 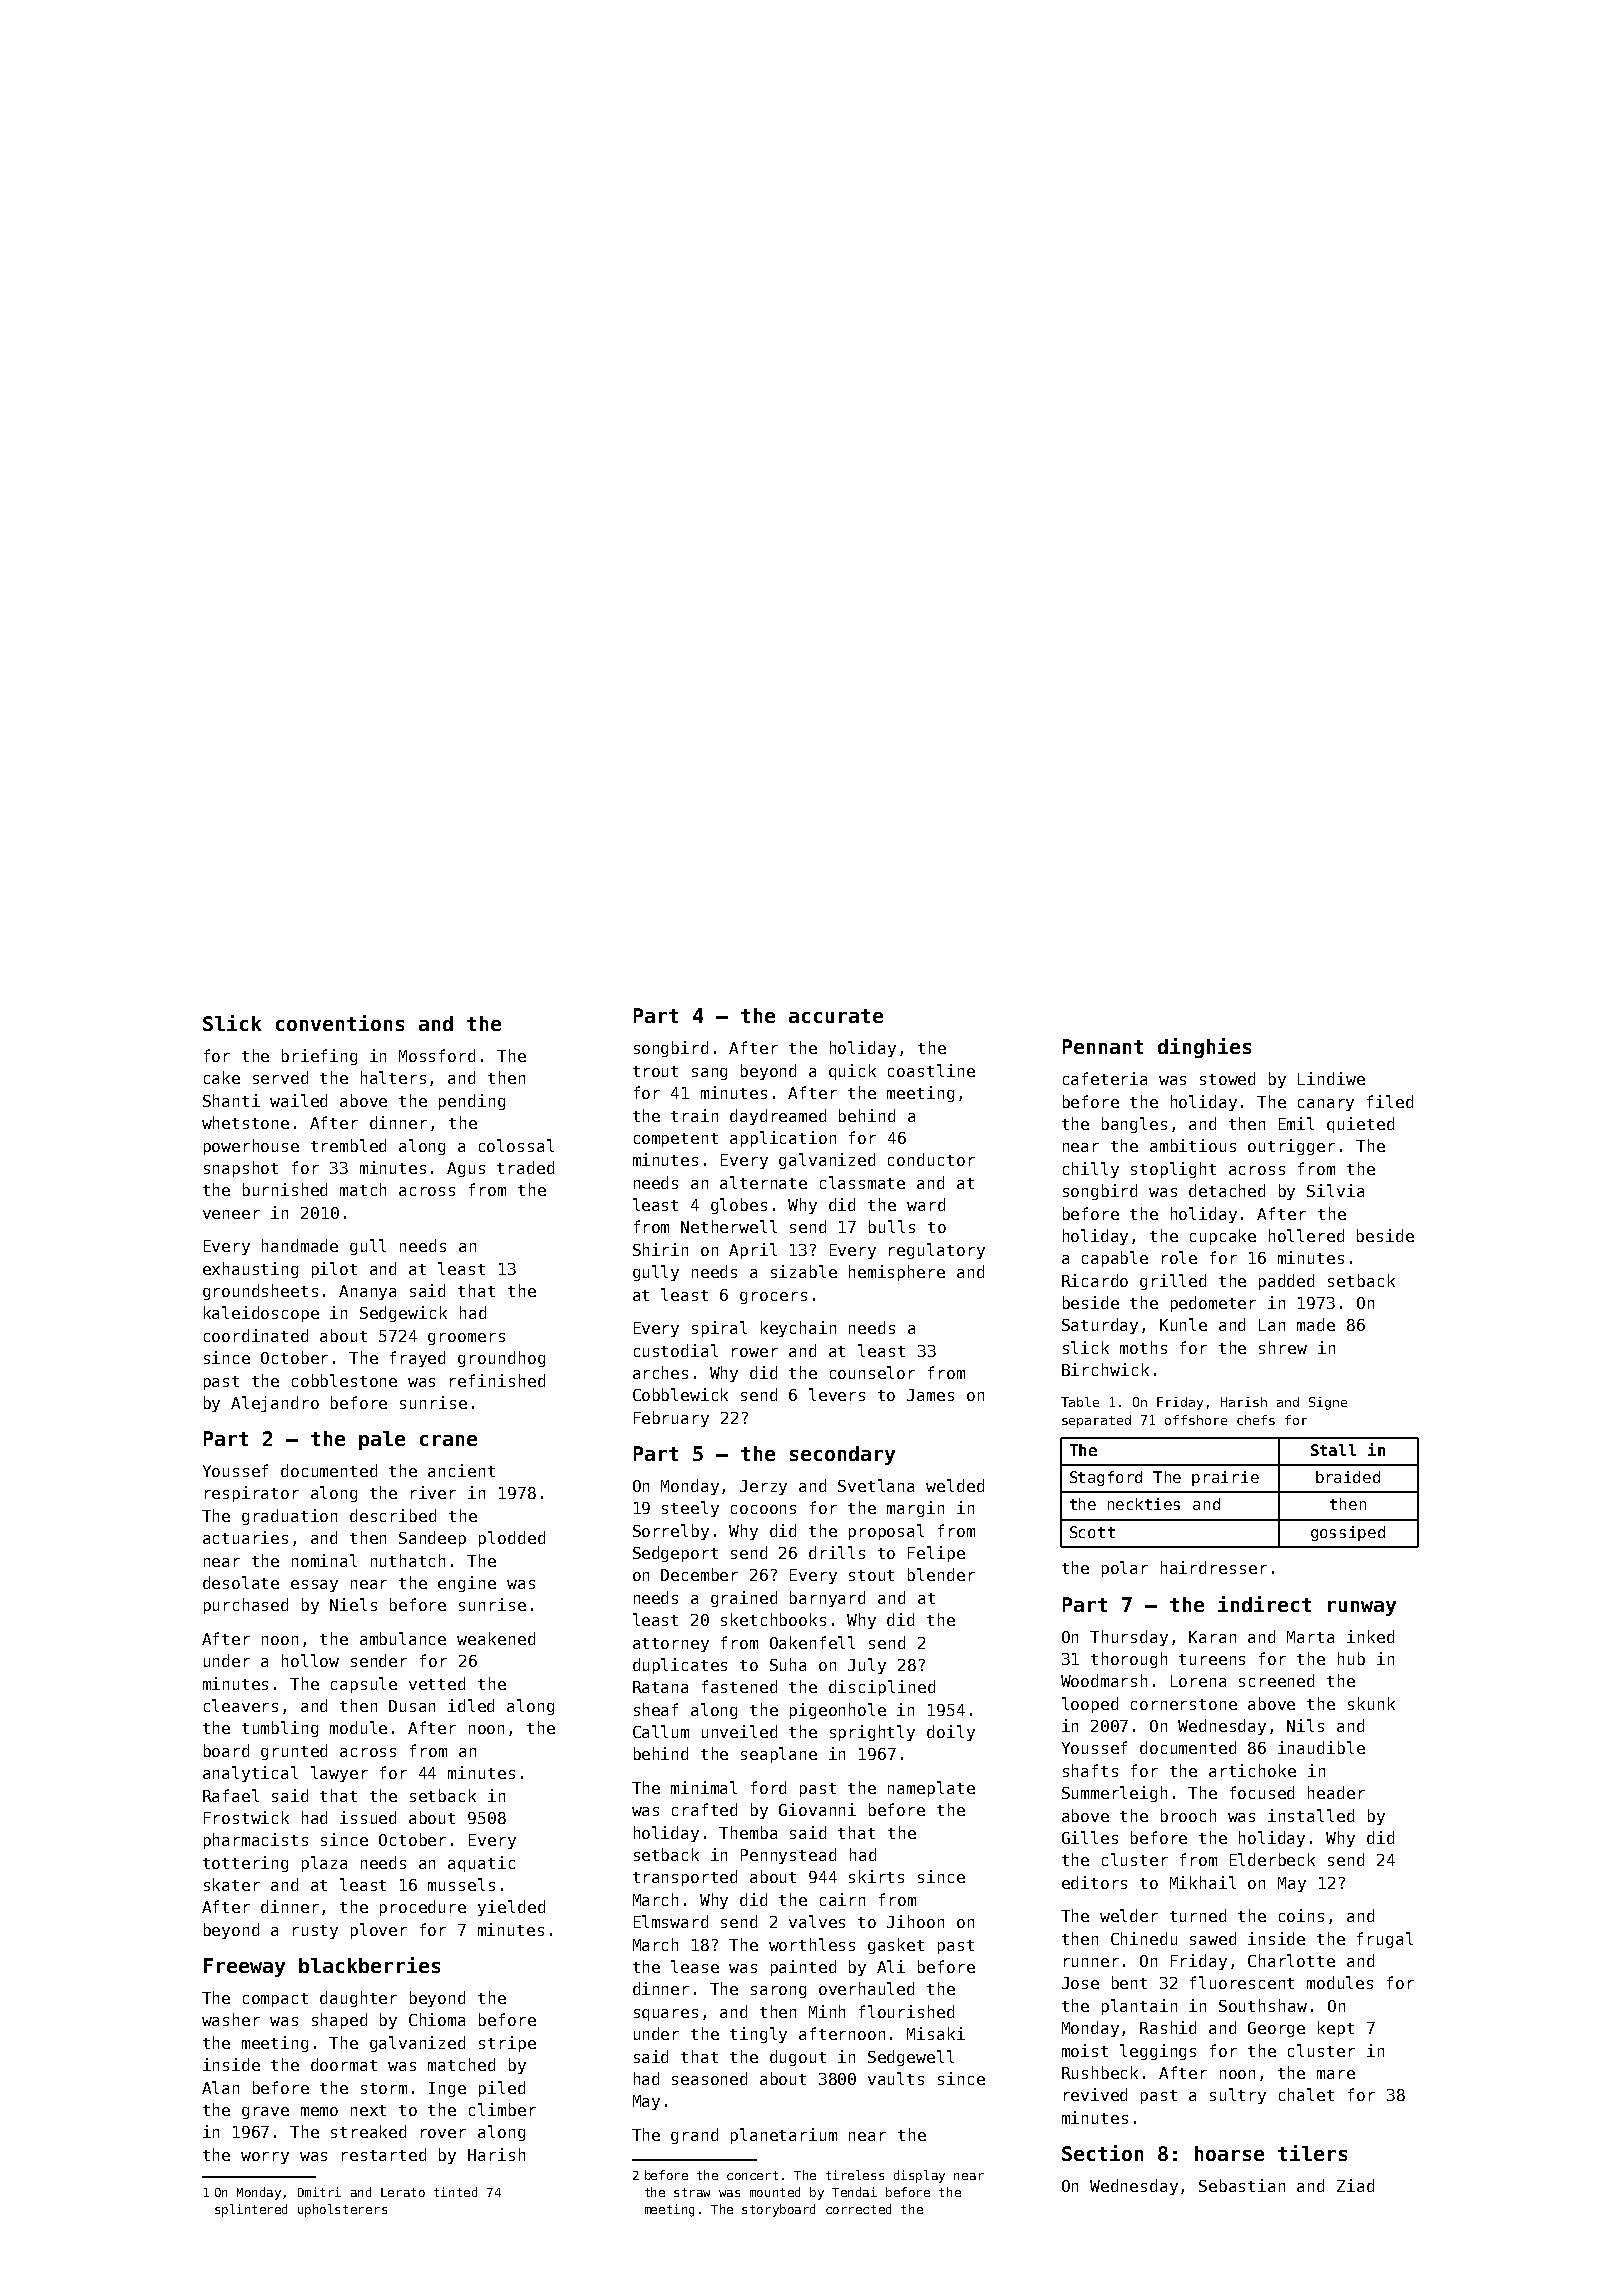 I want to click on rower, so click(x=755, y=1352).
